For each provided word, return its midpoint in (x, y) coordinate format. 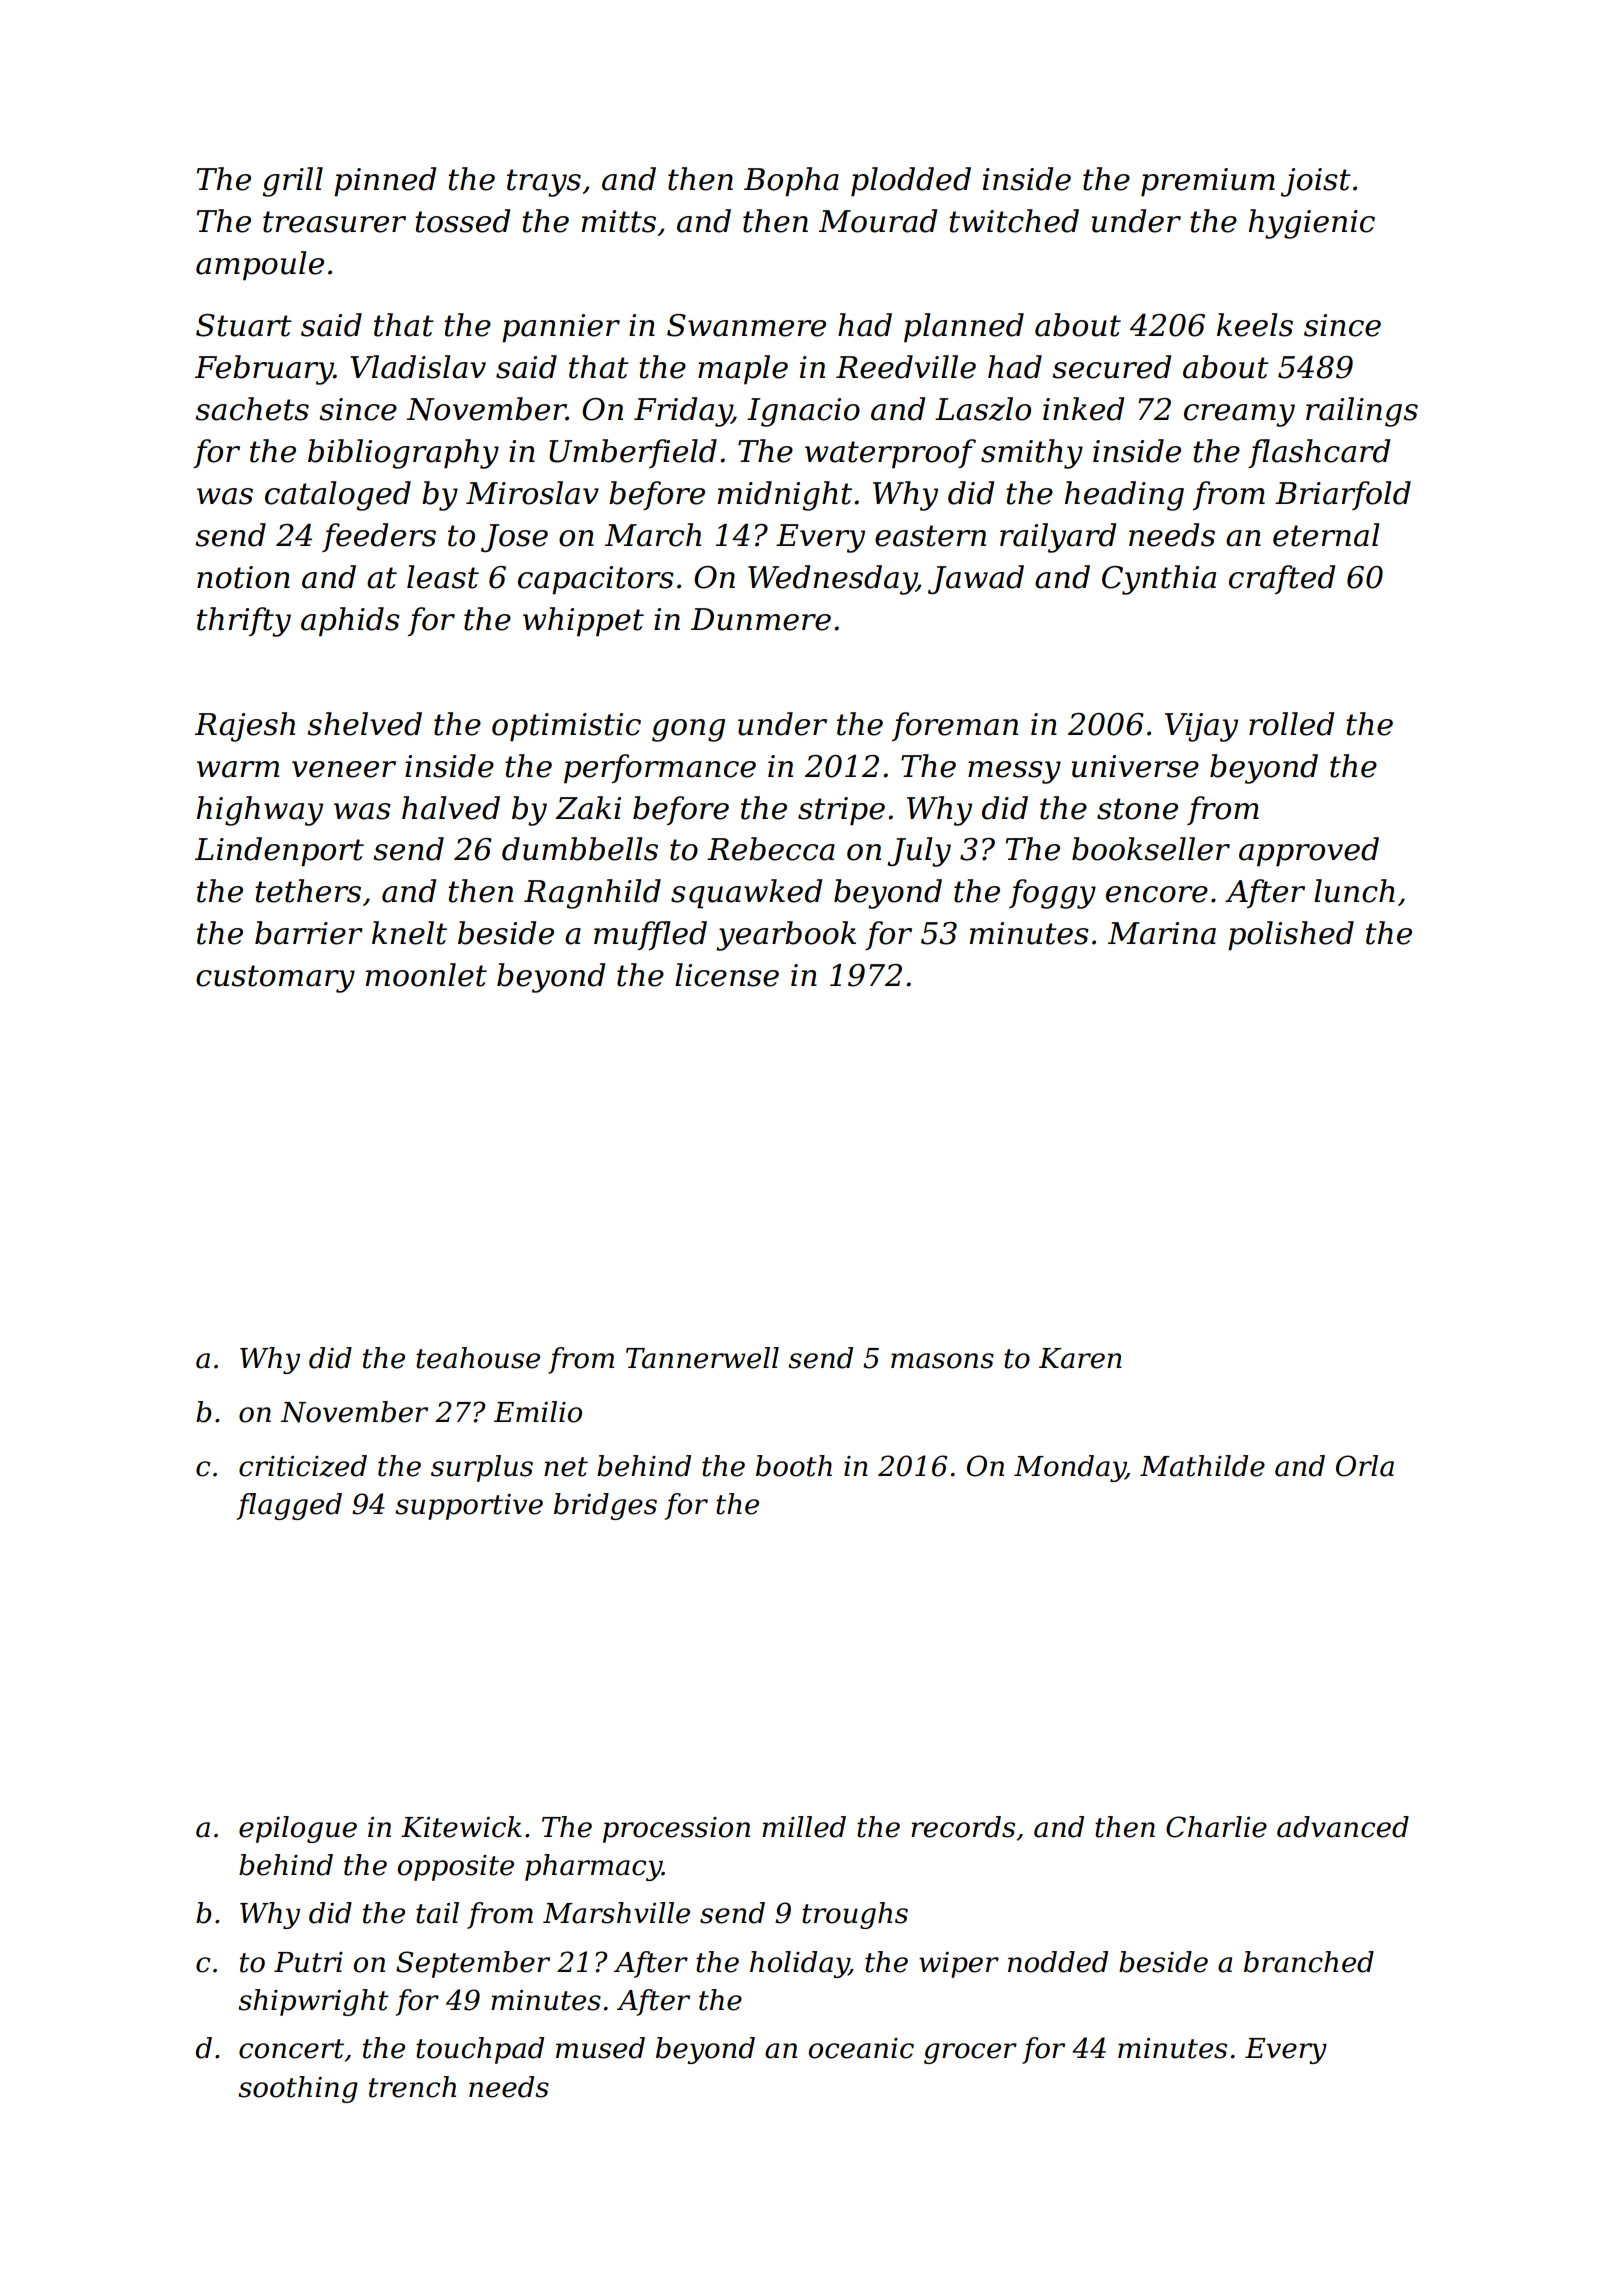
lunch (1354, 891)
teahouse (478, 1358)
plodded (911, 182)
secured (1111, 367)
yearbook (786, 936)
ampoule (260, 266)
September (473, 1964)
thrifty (244, 622)
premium (1208, 182)
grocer (970, 2053)
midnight (785, 496)
